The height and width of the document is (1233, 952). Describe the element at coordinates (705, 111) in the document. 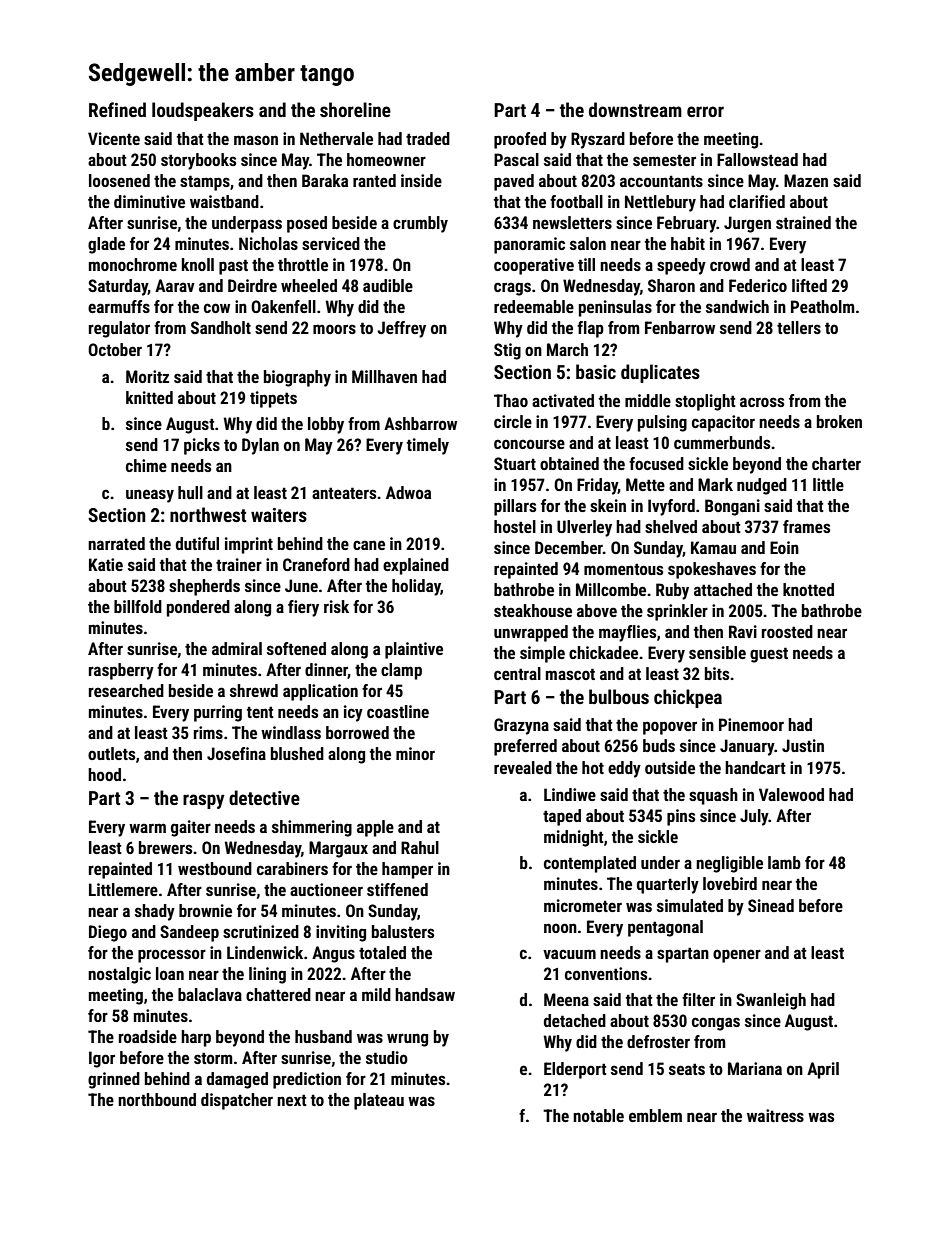

I see `error` at that location.
